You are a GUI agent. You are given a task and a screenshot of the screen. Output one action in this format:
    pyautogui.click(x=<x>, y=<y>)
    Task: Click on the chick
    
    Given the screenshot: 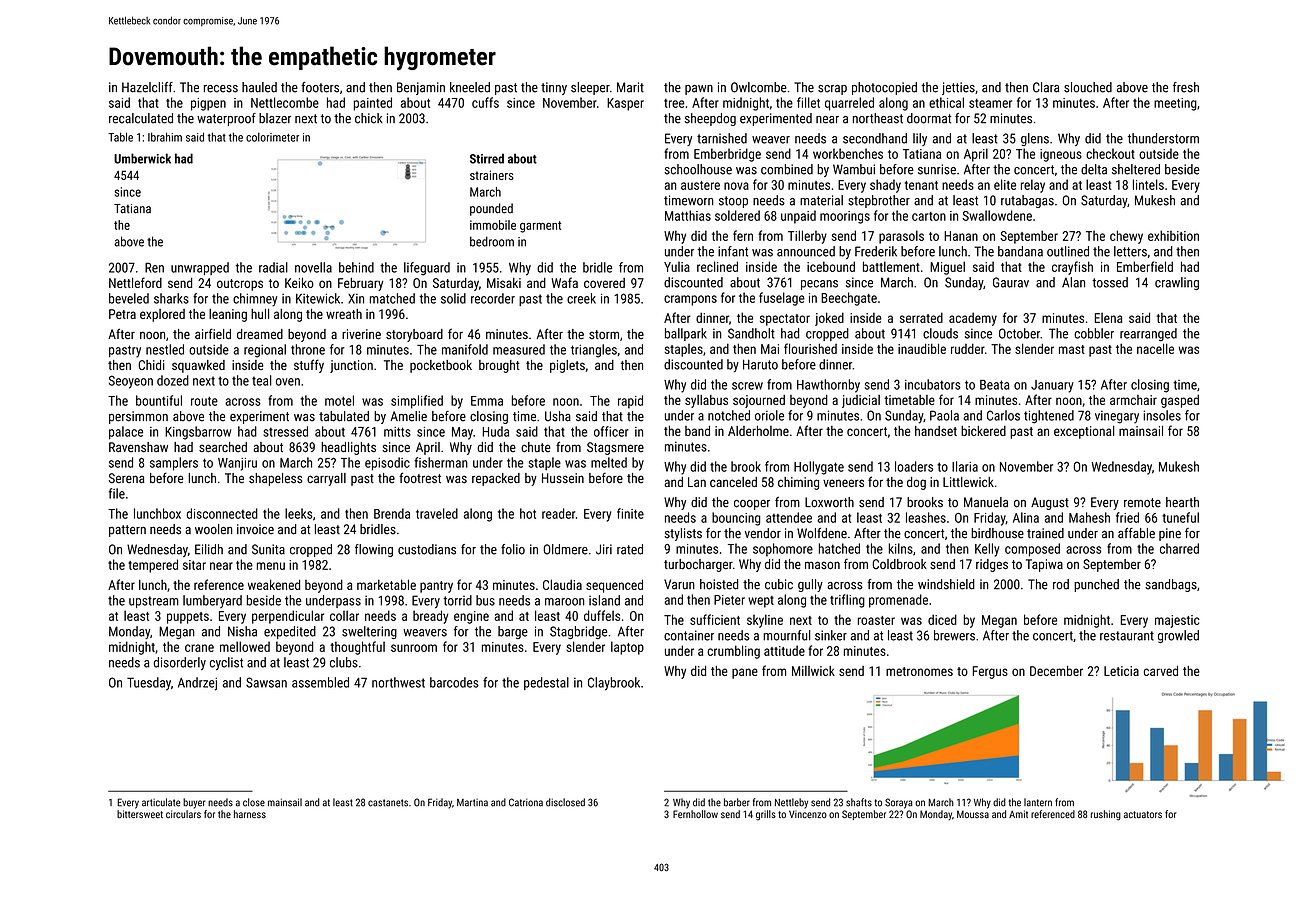 What is the action you would take?
    pyautogui.click(x=369, y=118)
